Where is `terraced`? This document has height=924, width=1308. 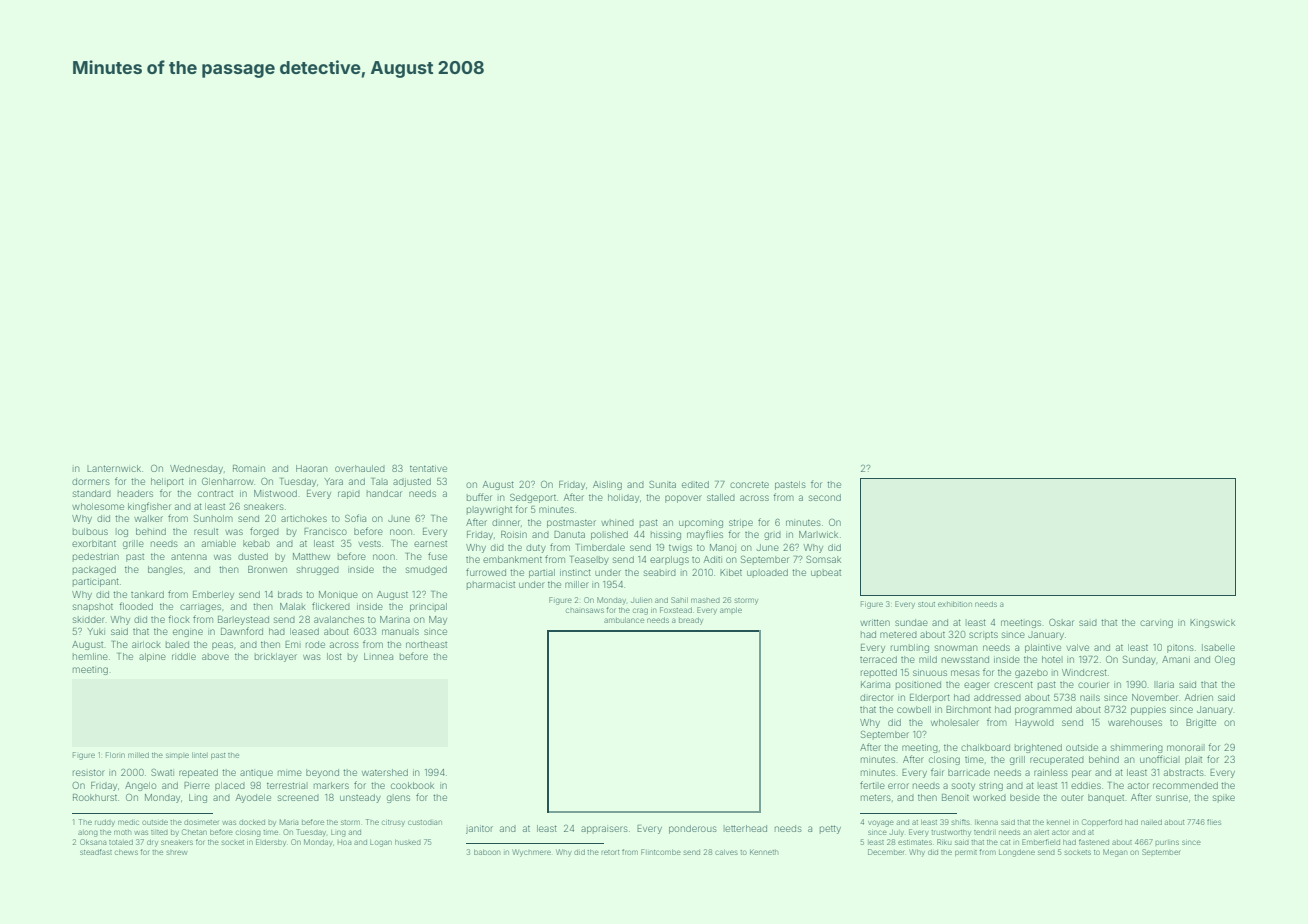 terraced is located at coordinates (878, 659).
